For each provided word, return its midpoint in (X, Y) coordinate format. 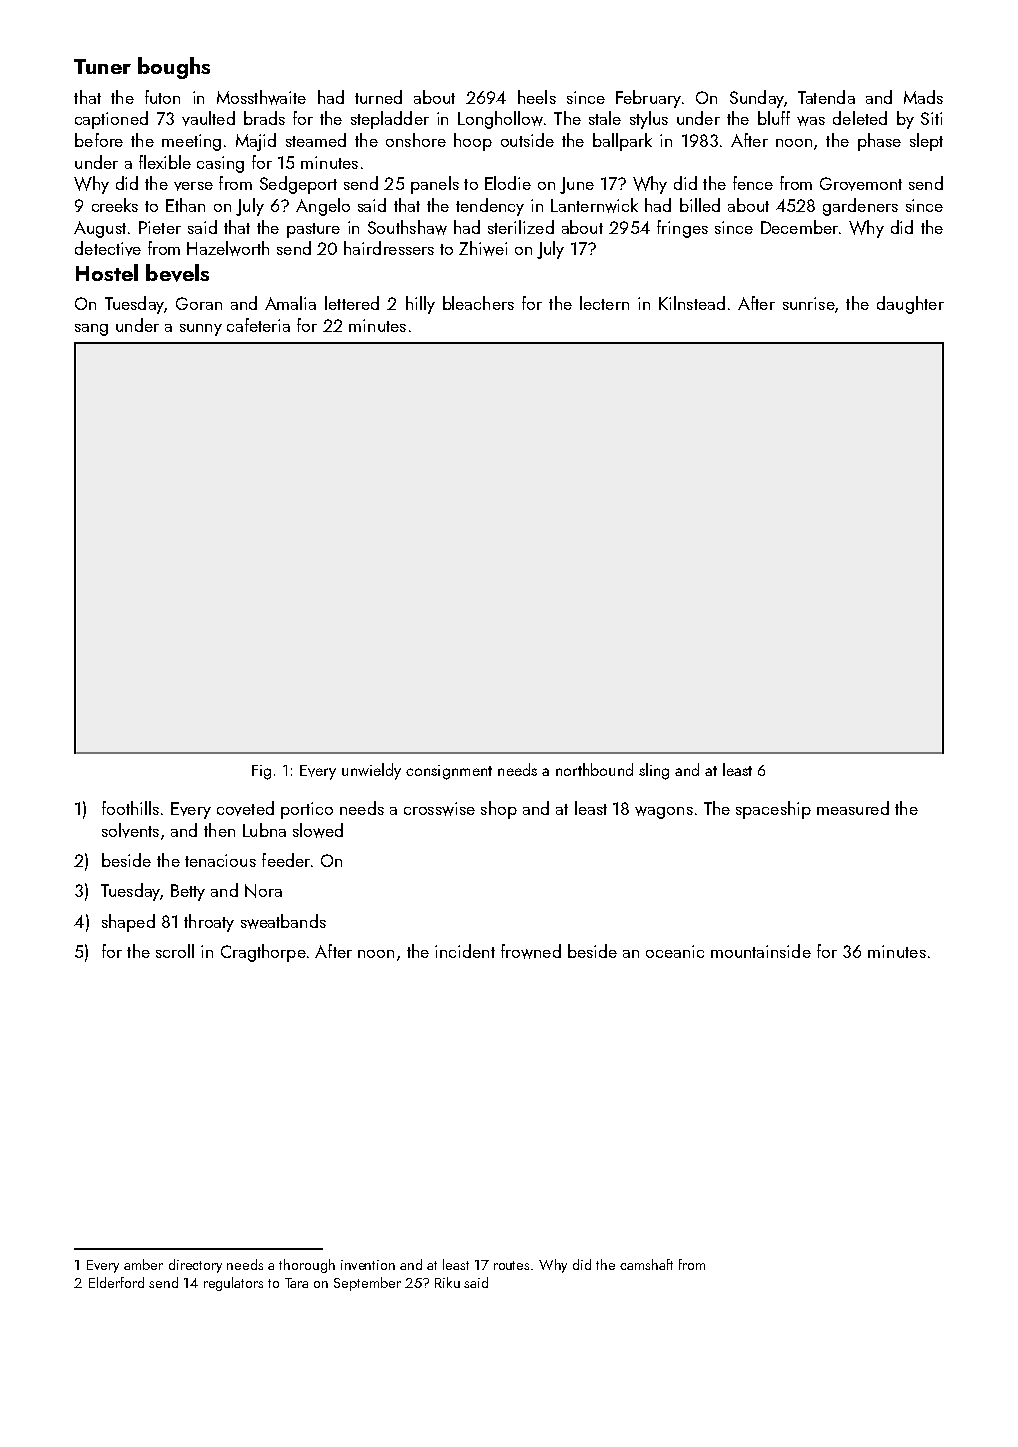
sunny (201, 330)
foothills (130, 808)
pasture (313, 230)
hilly (420, 305)
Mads (923, 97)
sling (654, 771)
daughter (910, 305)
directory (195, 1266)
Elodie (508, 183)
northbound (594, 769)
